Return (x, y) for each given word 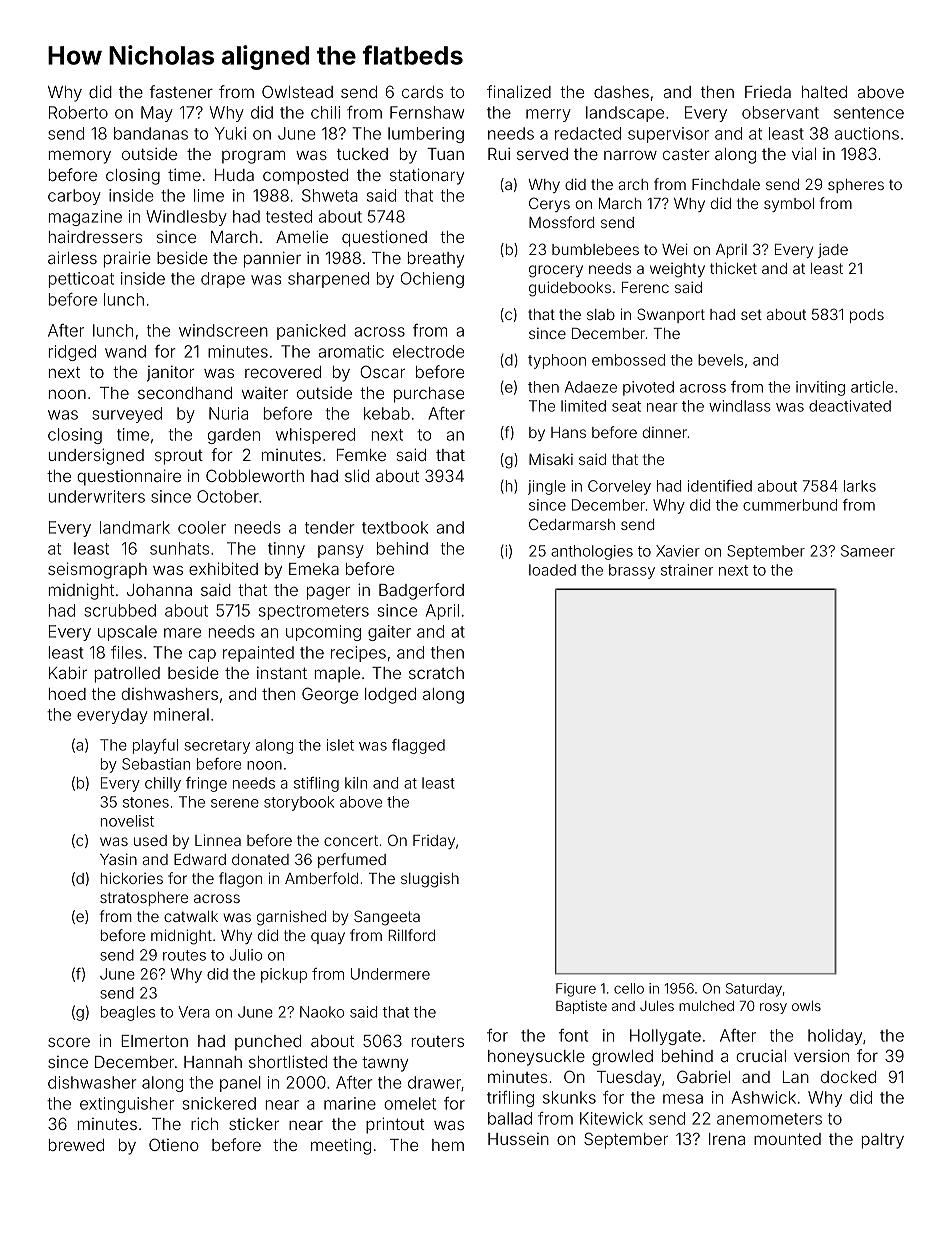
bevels (720, 360)
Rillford (411, 935)
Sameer (868, 551)
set (751, 314)
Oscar (382, 371)
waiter (265, 393)
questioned (384, 238)
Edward (200, 859)
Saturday (754, 990)
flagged (418, 746)
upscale (127, 633)
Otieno (174, 1144)
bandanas (151, 133)
